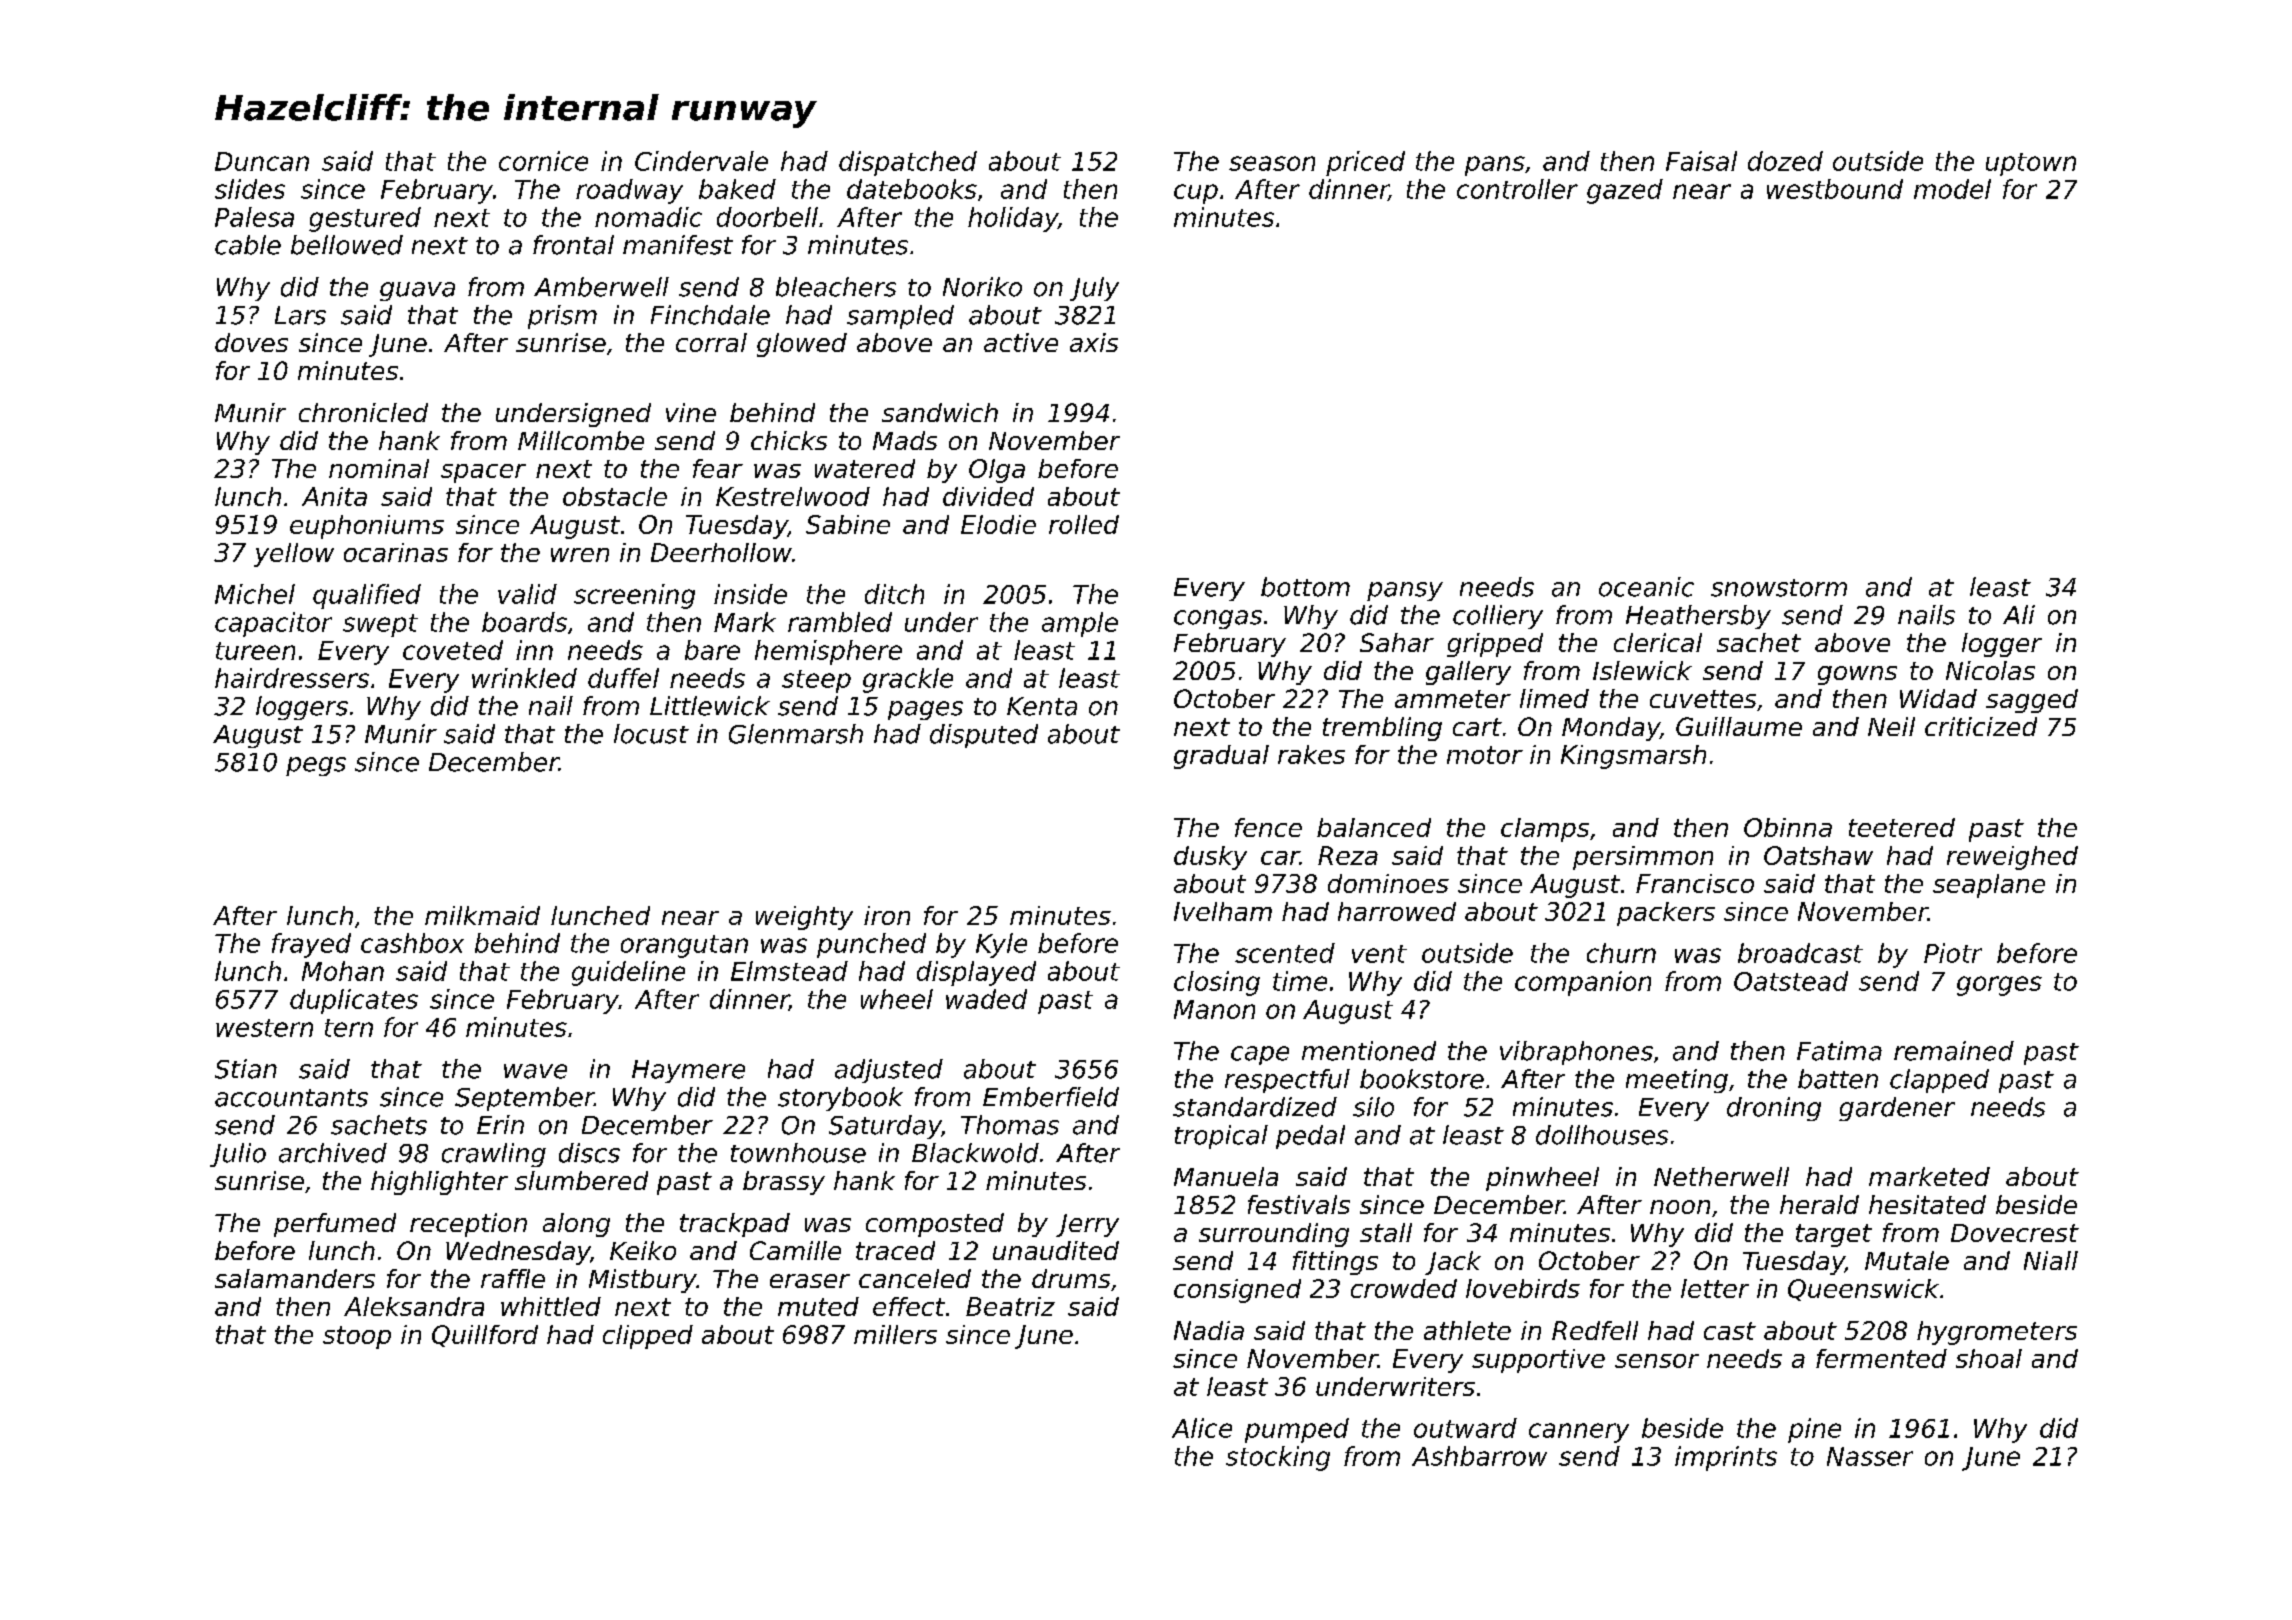  What do you see at coordinates (1897, 1109) in the document?
I see `gardener` at bounding box center [1897, 1109].
